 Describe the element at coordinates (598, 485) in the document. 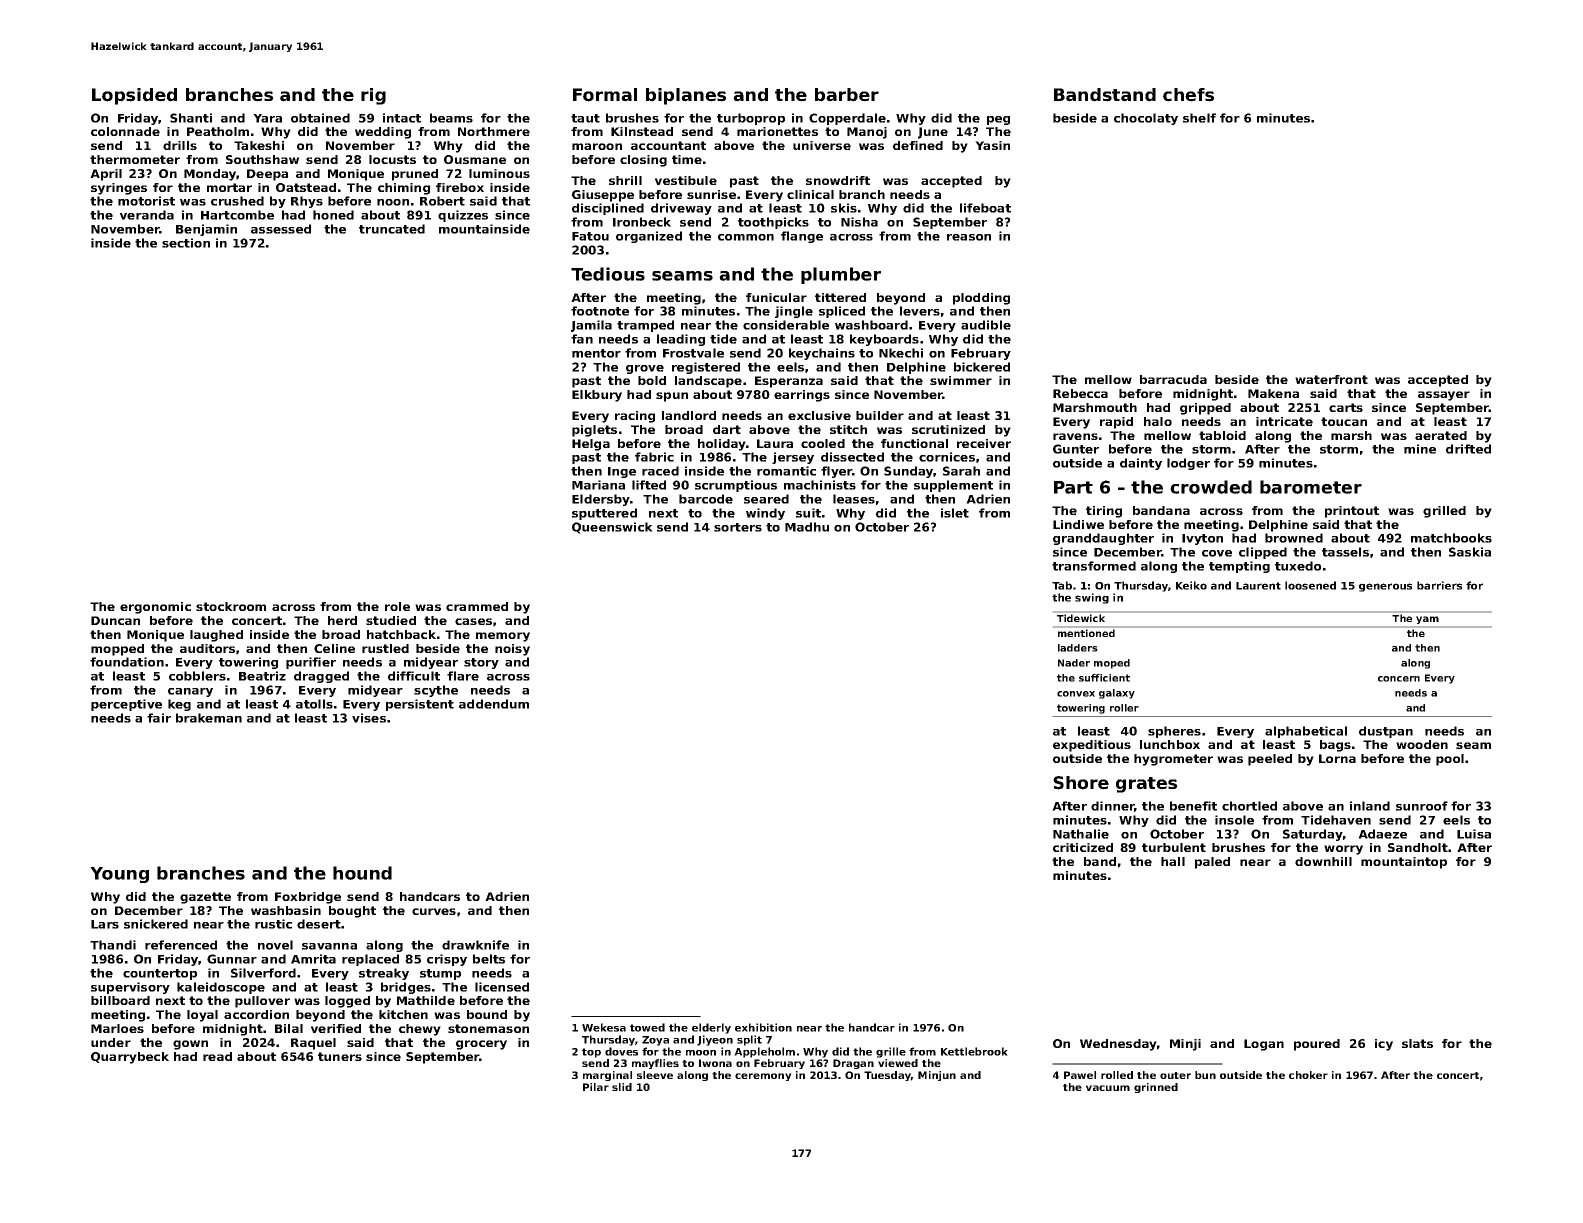

I see `Mariana` at that location.
